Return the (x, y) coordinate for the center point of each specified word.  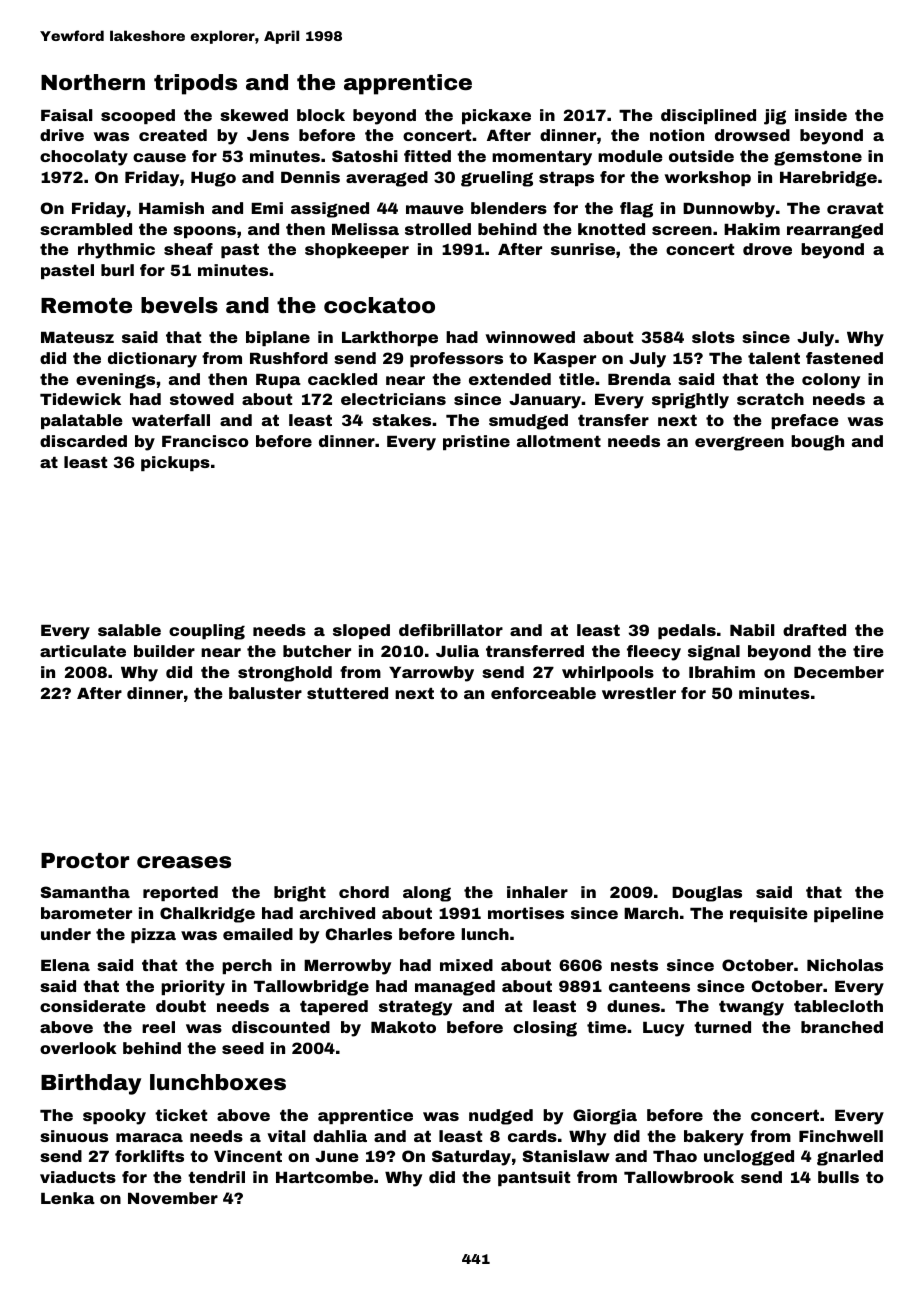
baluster (265, 693)
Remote (86, 306)
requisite (769, 914)
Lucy (663, 1029)
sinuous (74, 1136)
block (321, 115)
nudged (501, 1117)
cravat (855, 208)
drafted (814, 630)
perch (247, 966)
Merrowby (347, 967)
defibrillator (451, 630)
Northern (93, 82)
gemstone (818, 158)
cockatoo (379, 305)
